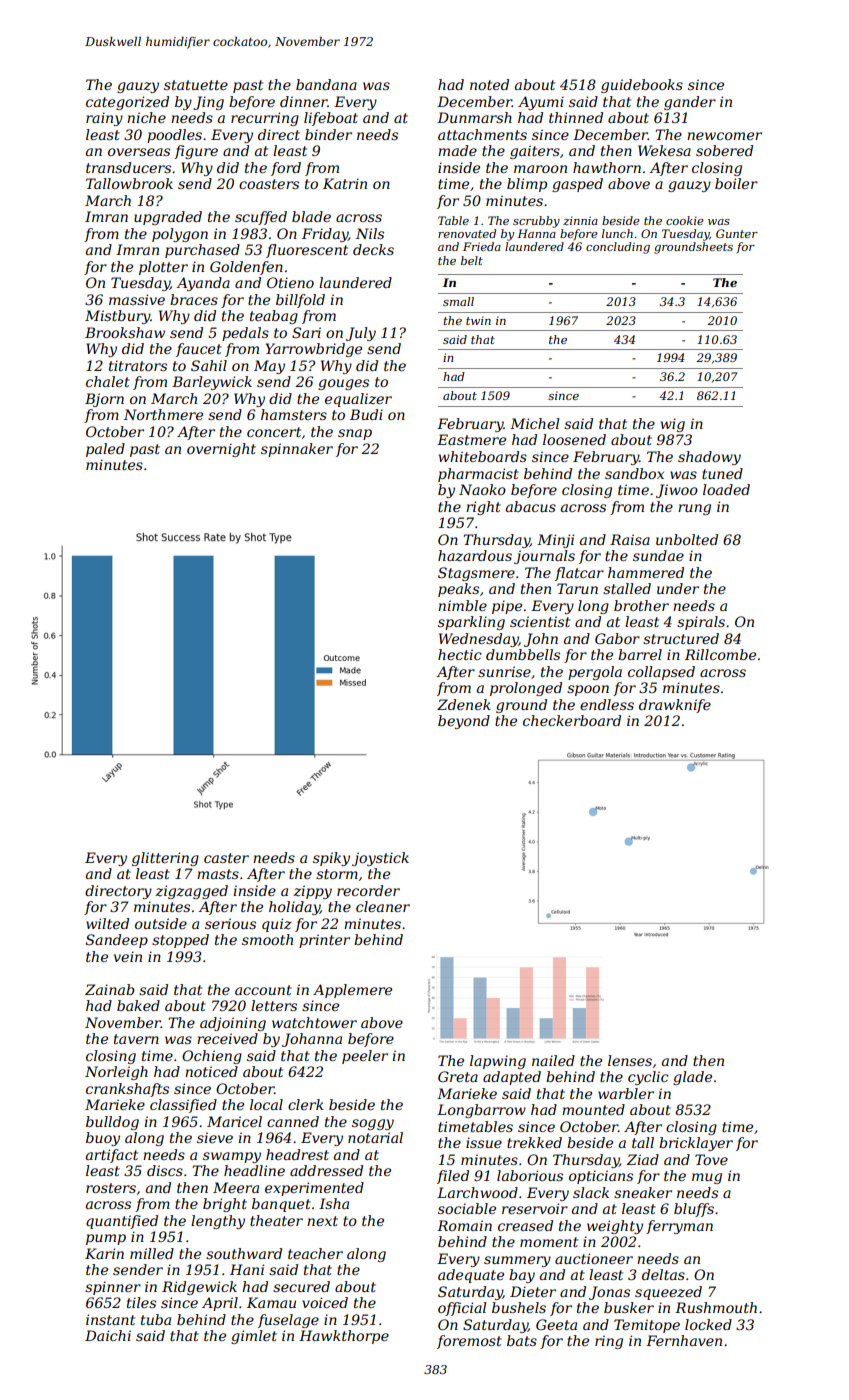  What do you see at coordinates (355, 434) in the page?
I see `snap` at bounding box center [355, 434].
